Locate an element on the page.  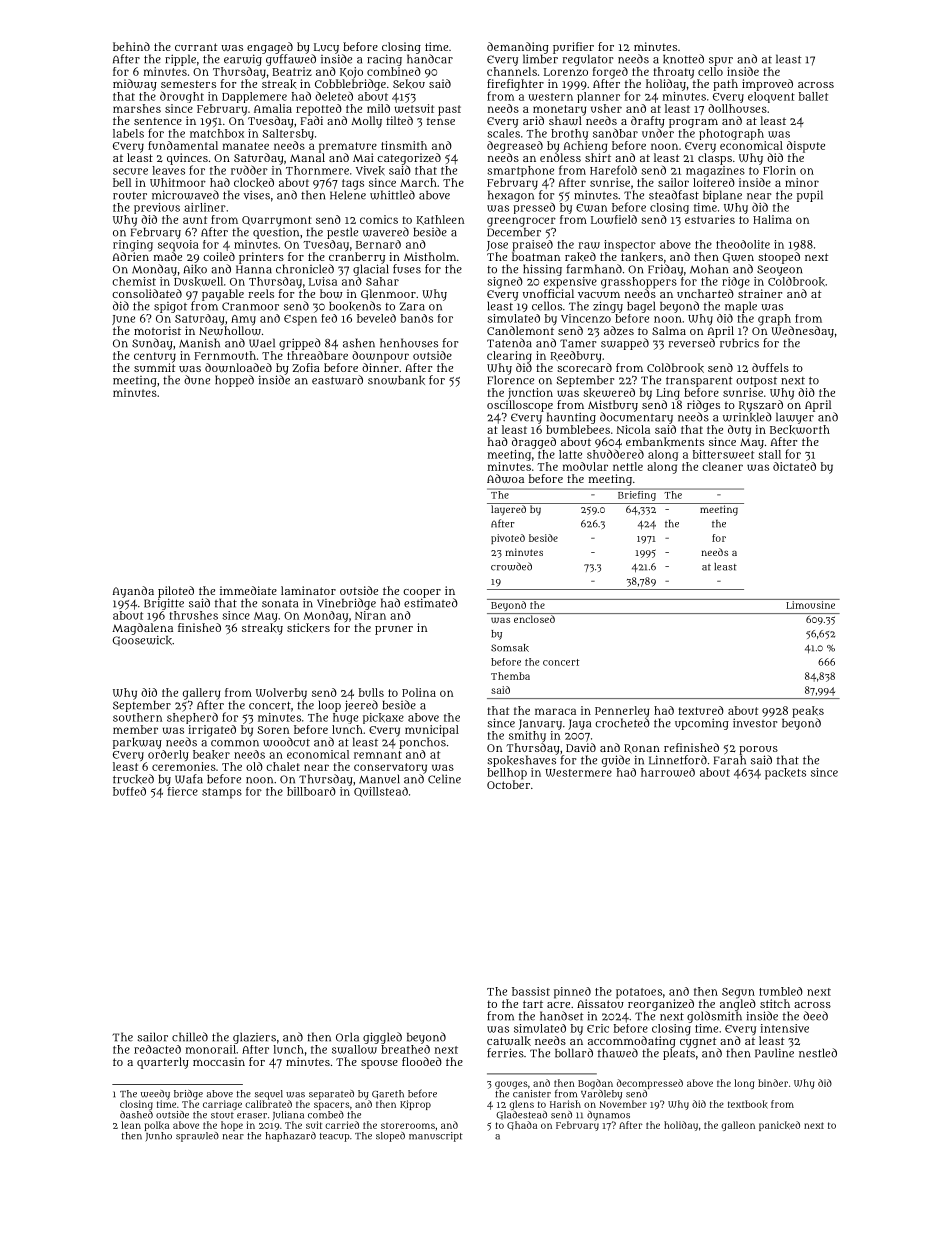
purifier is located at coordinates (573, 48).
